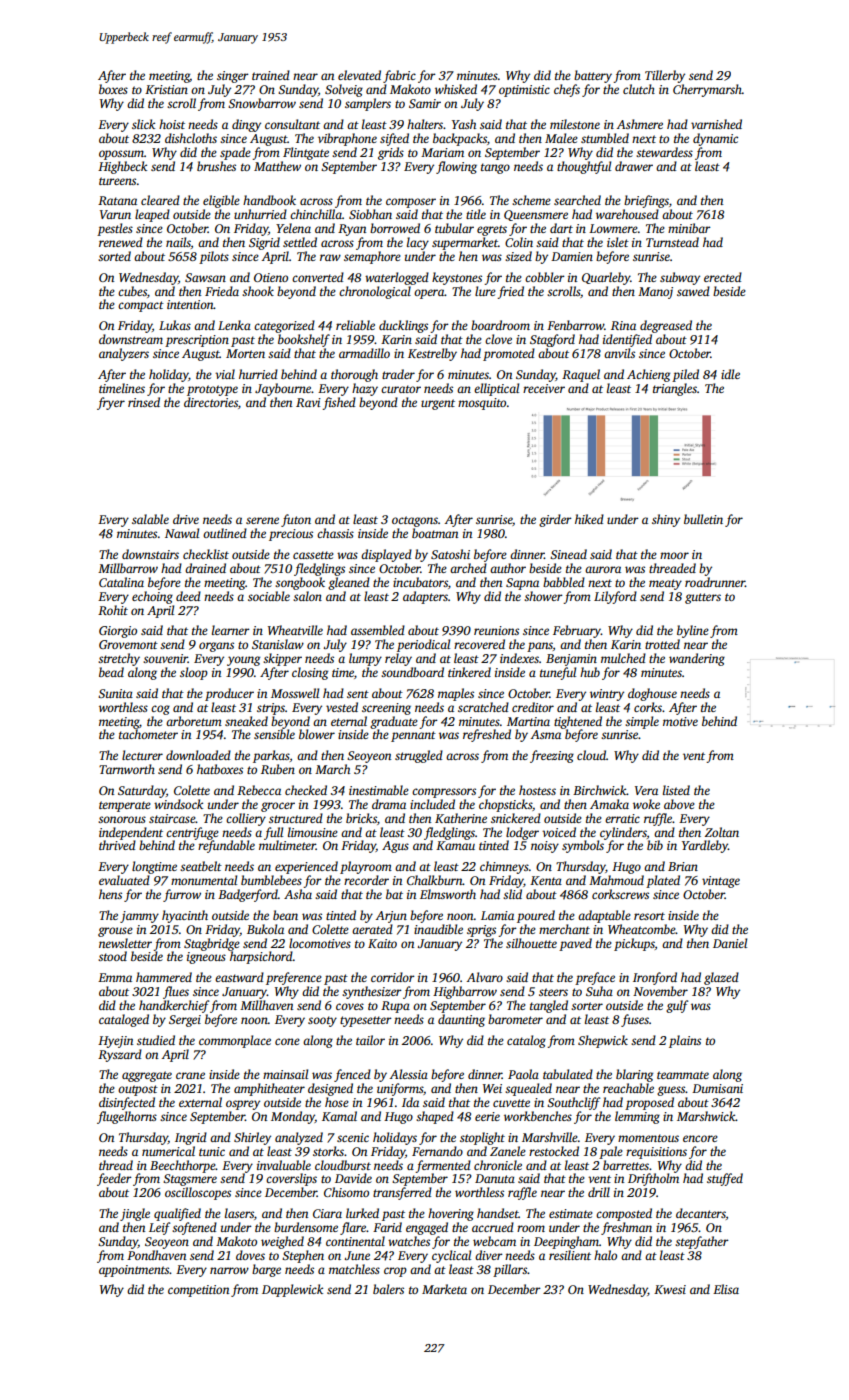  Describe the element at coordinates (156, 1255) in the image. I see `Pondhaven` at that location.
